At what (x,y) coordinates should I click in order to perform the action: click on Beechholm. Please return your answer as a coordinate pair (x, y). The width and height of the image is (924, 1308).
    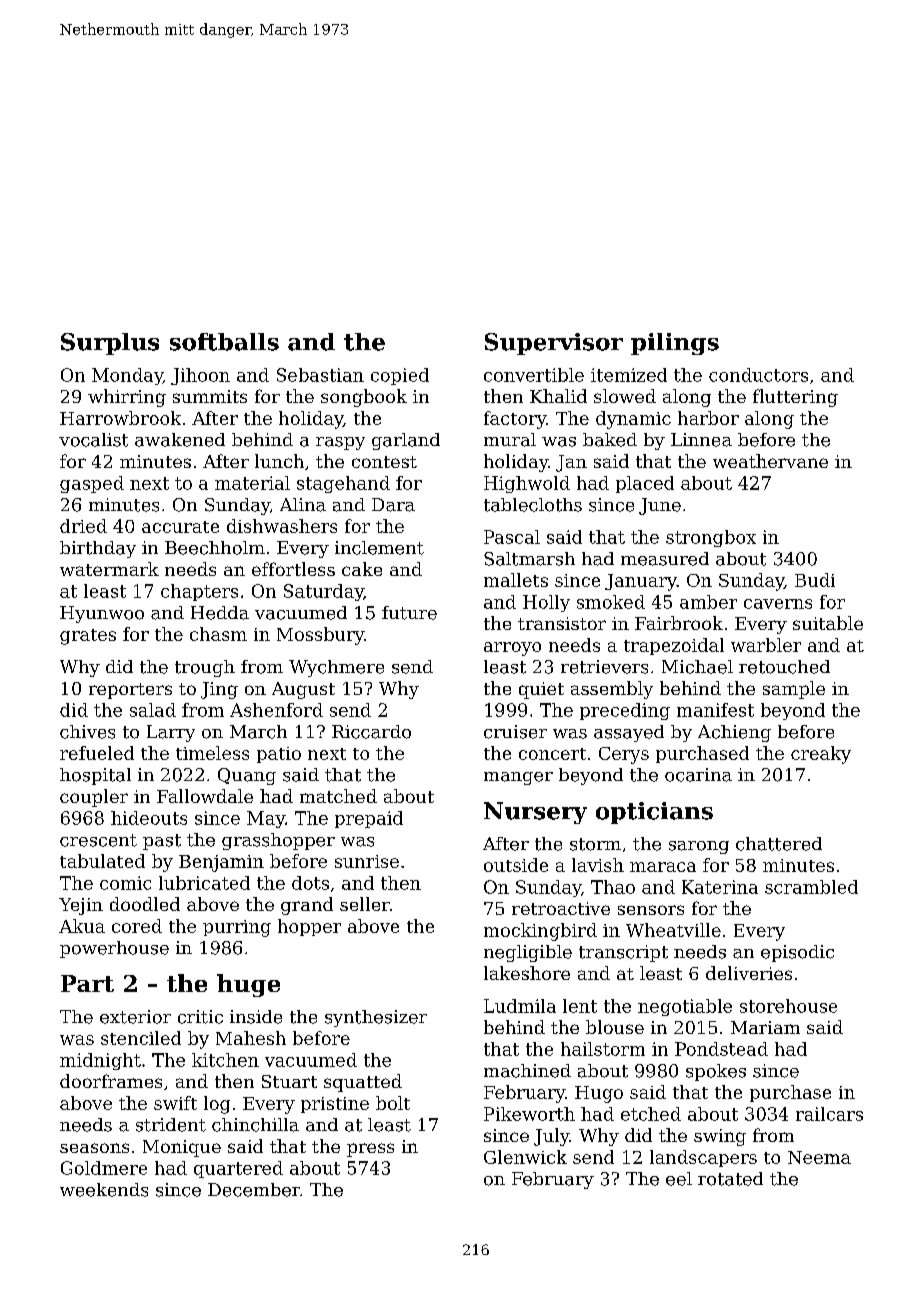
    Looking at the image, I should click on (215, 548).
